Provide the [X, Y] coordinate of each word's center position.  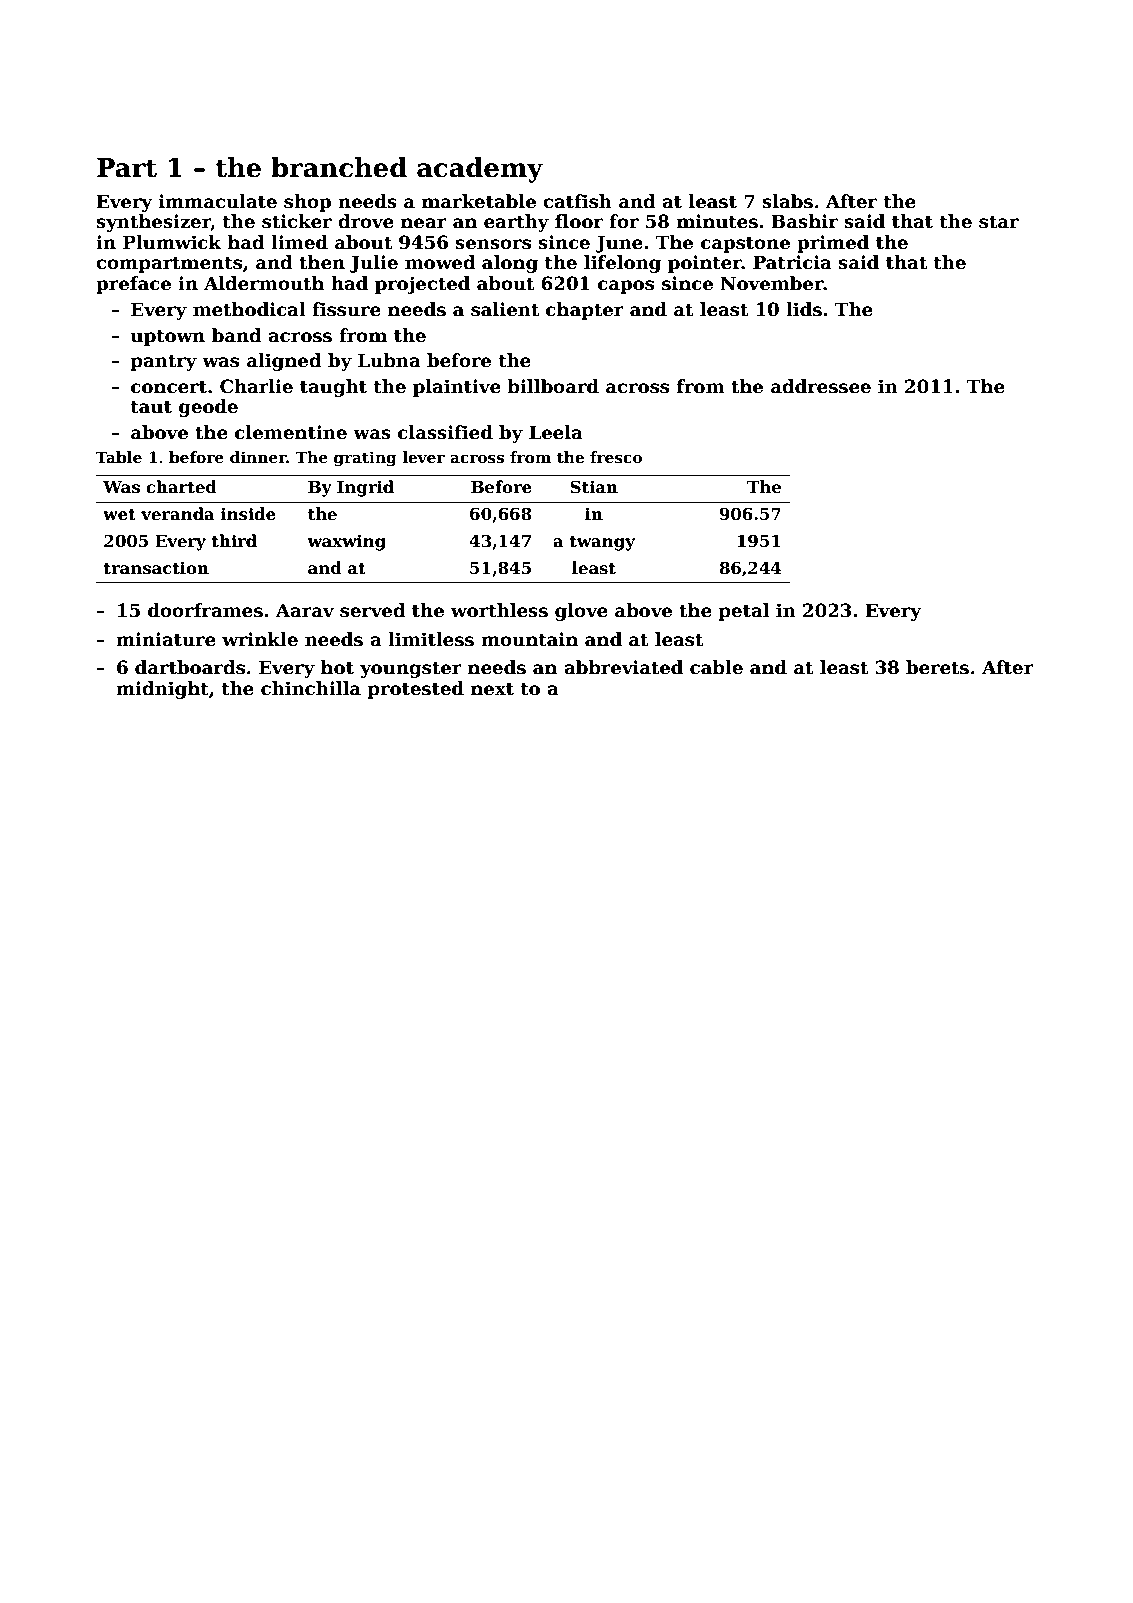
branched [339, 167]
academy [480, 170]
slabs [787, 201]
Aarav [305, 610]
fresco [616, 457]
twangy [602, 543]
